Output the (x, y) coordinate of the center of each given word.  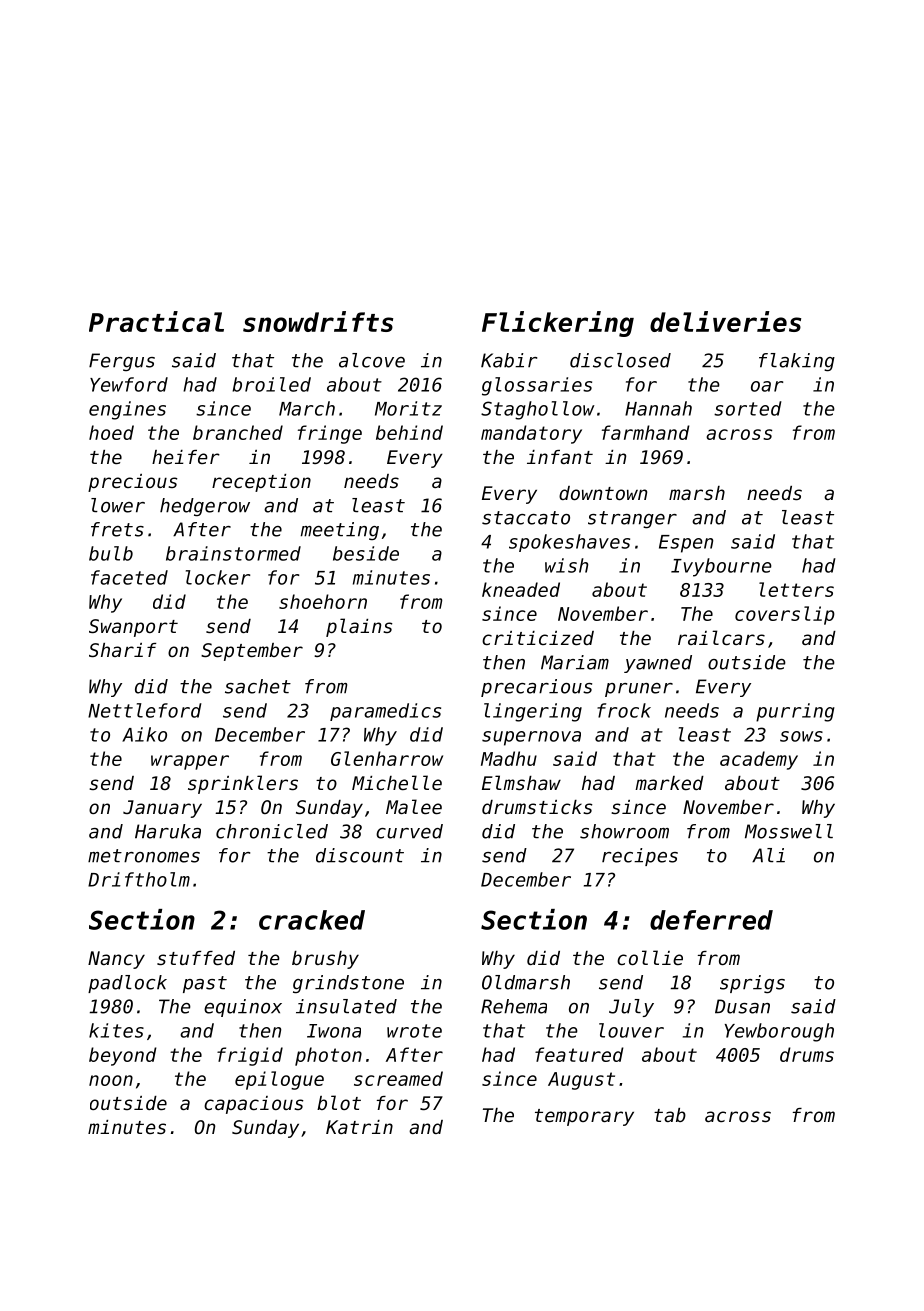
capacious (253, 1105)
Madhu (509, 758)
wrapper (190, 762)
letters (796, 589)
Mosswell (789, 831)
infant (560, 457)
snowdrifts (318, 321)
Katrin (359, 1127)
